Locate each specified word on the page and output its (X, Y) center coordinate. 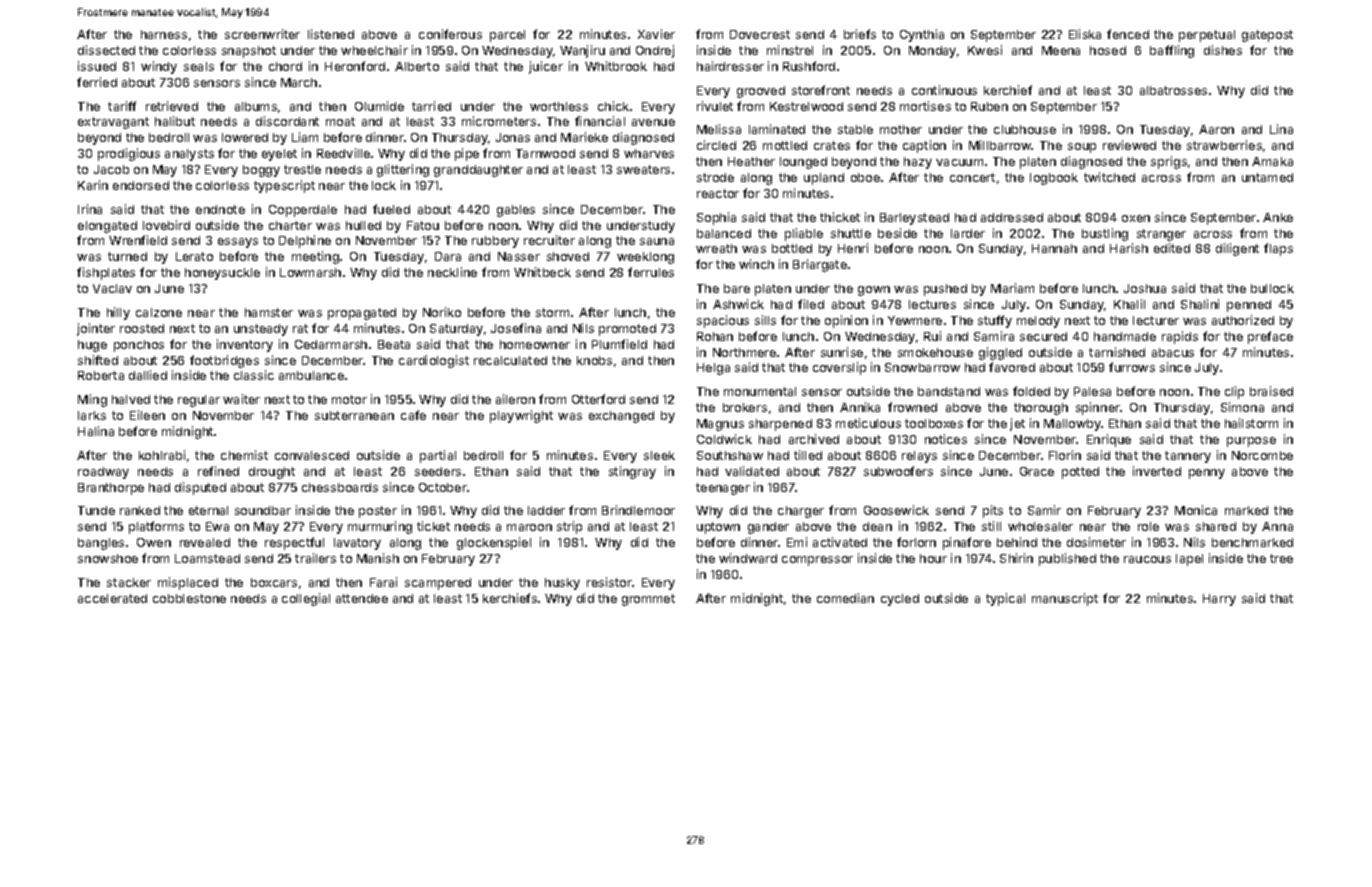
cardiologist (434, 361)
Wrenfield (138, 240)
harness (164, 34)
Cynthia (922, 35)
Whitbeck (542, 272)
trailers (315, 558)
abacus (1173, 352)
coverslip (839, 368)
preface (1270, 337)
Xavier (656, 34)
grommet (648, 600)
